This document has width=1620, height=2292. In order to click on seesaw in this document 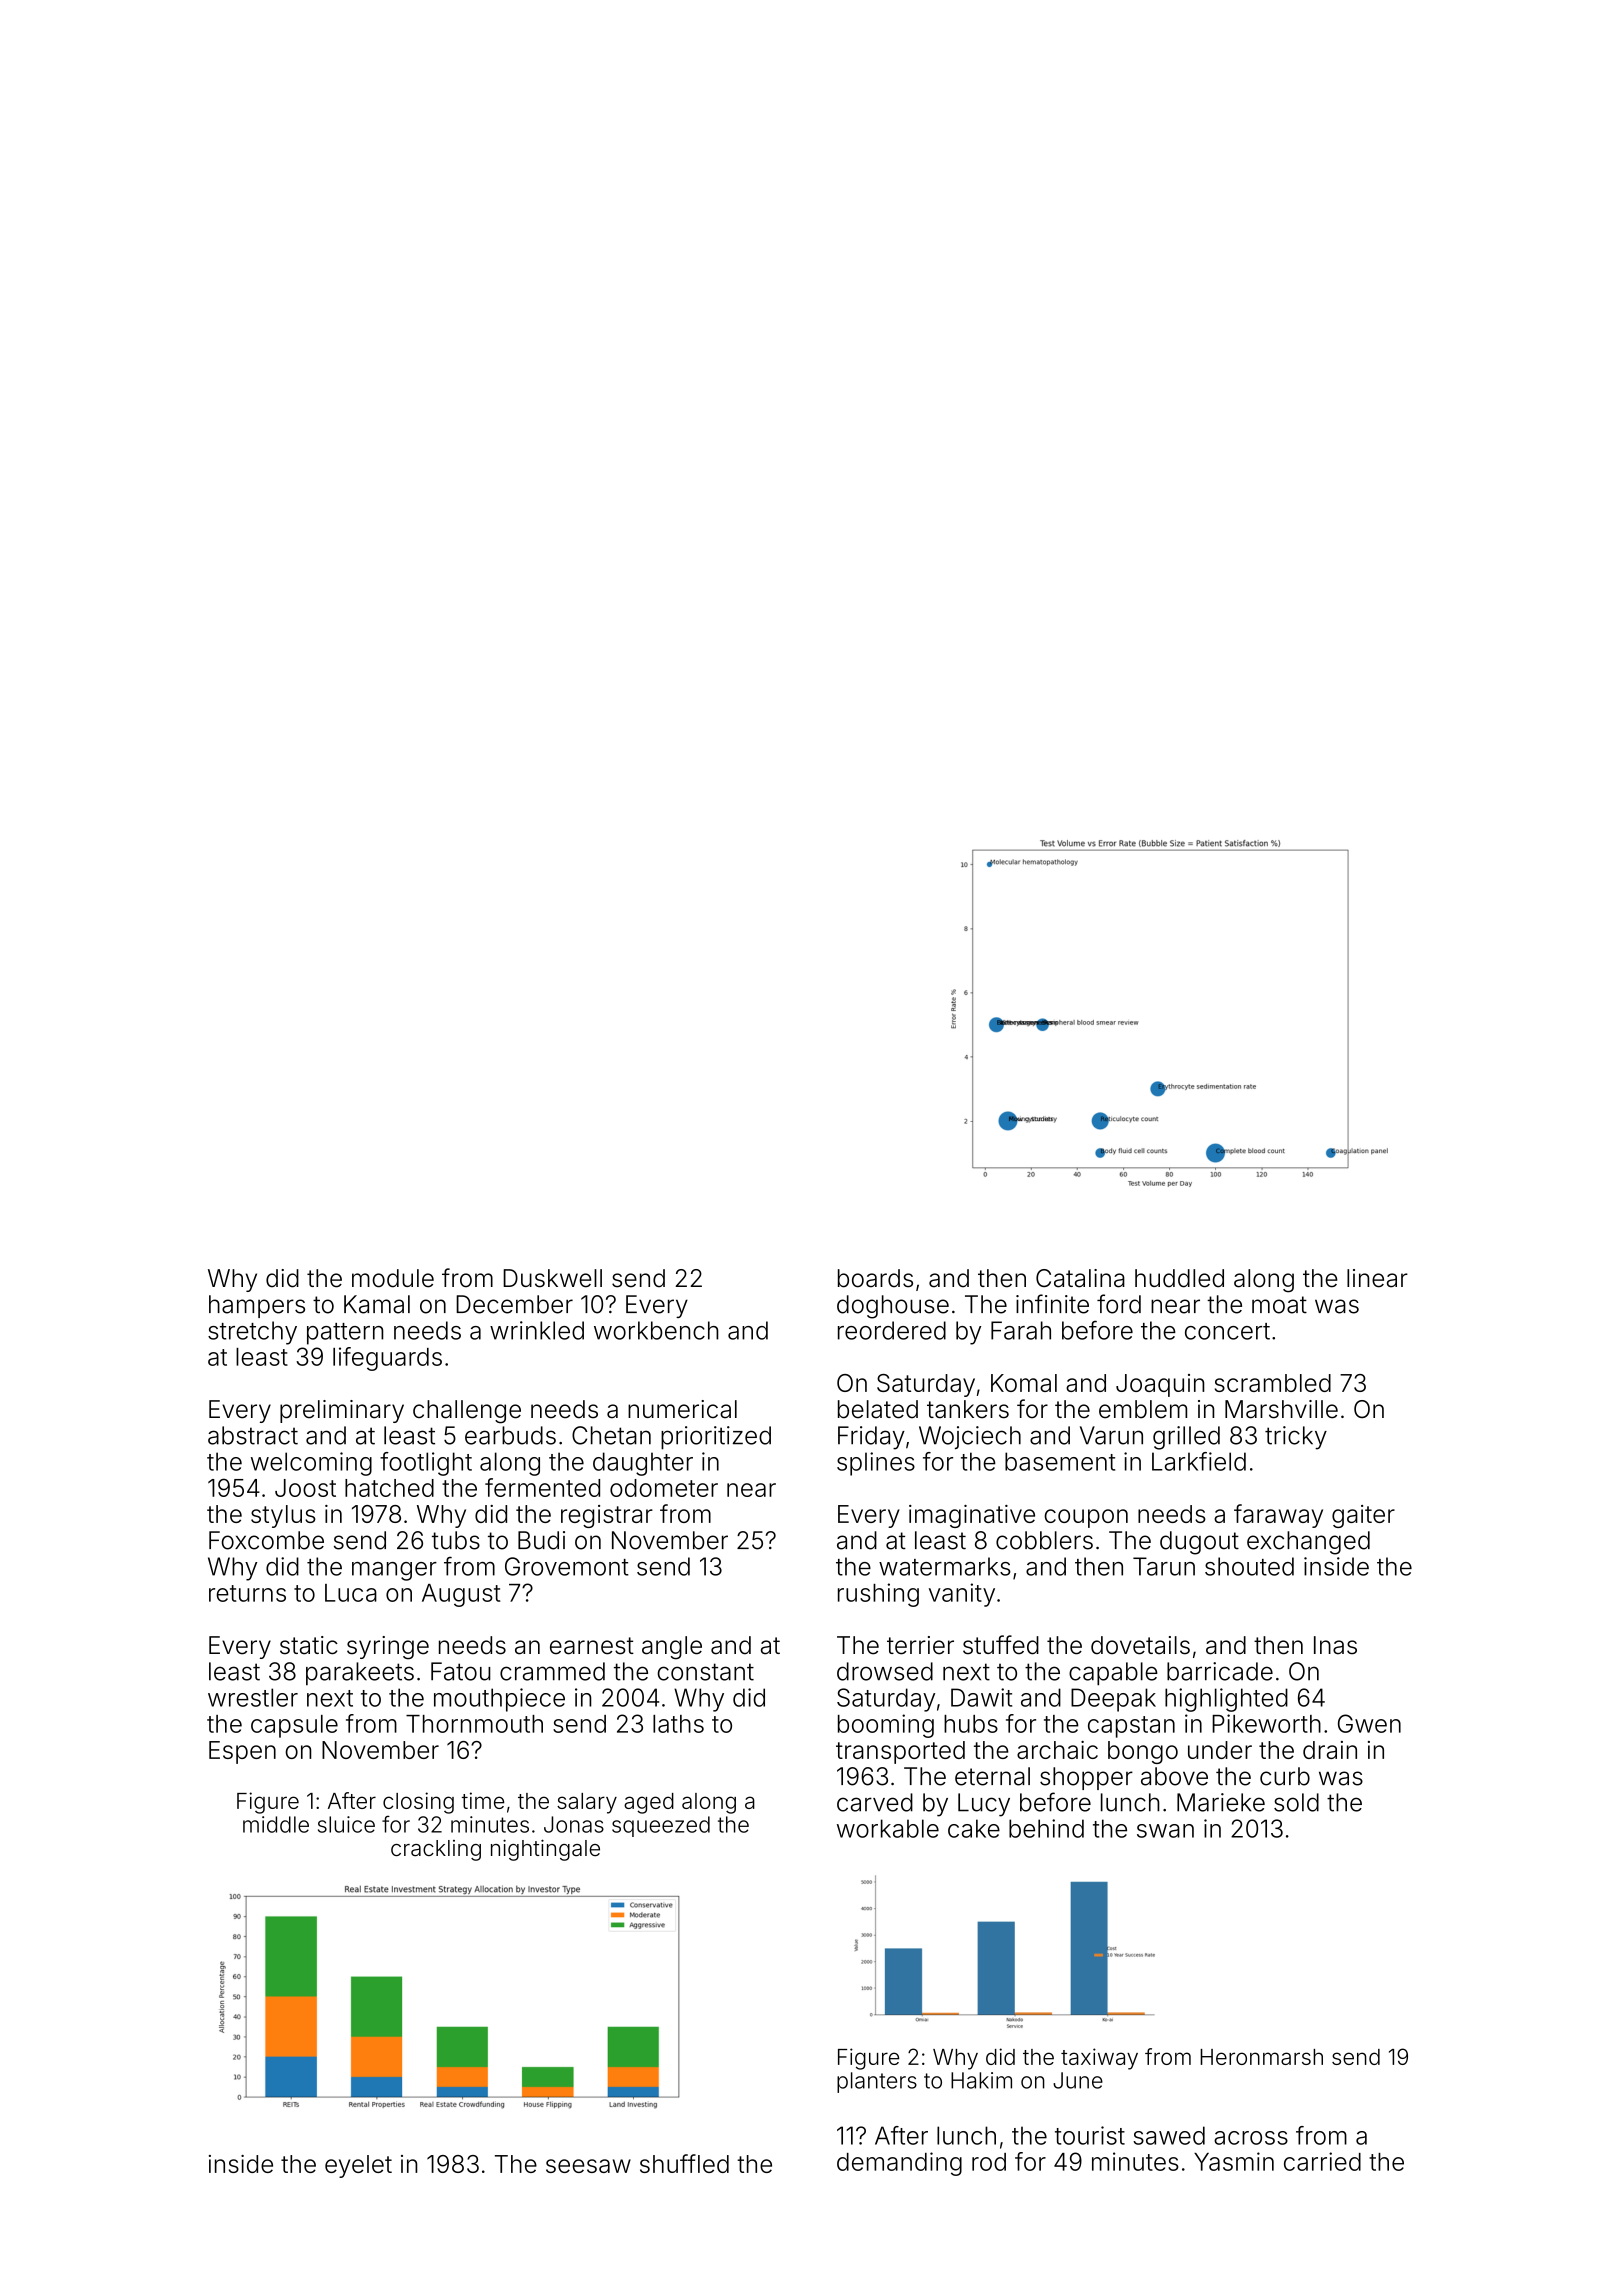, I will do `click(588, 2166)`.
